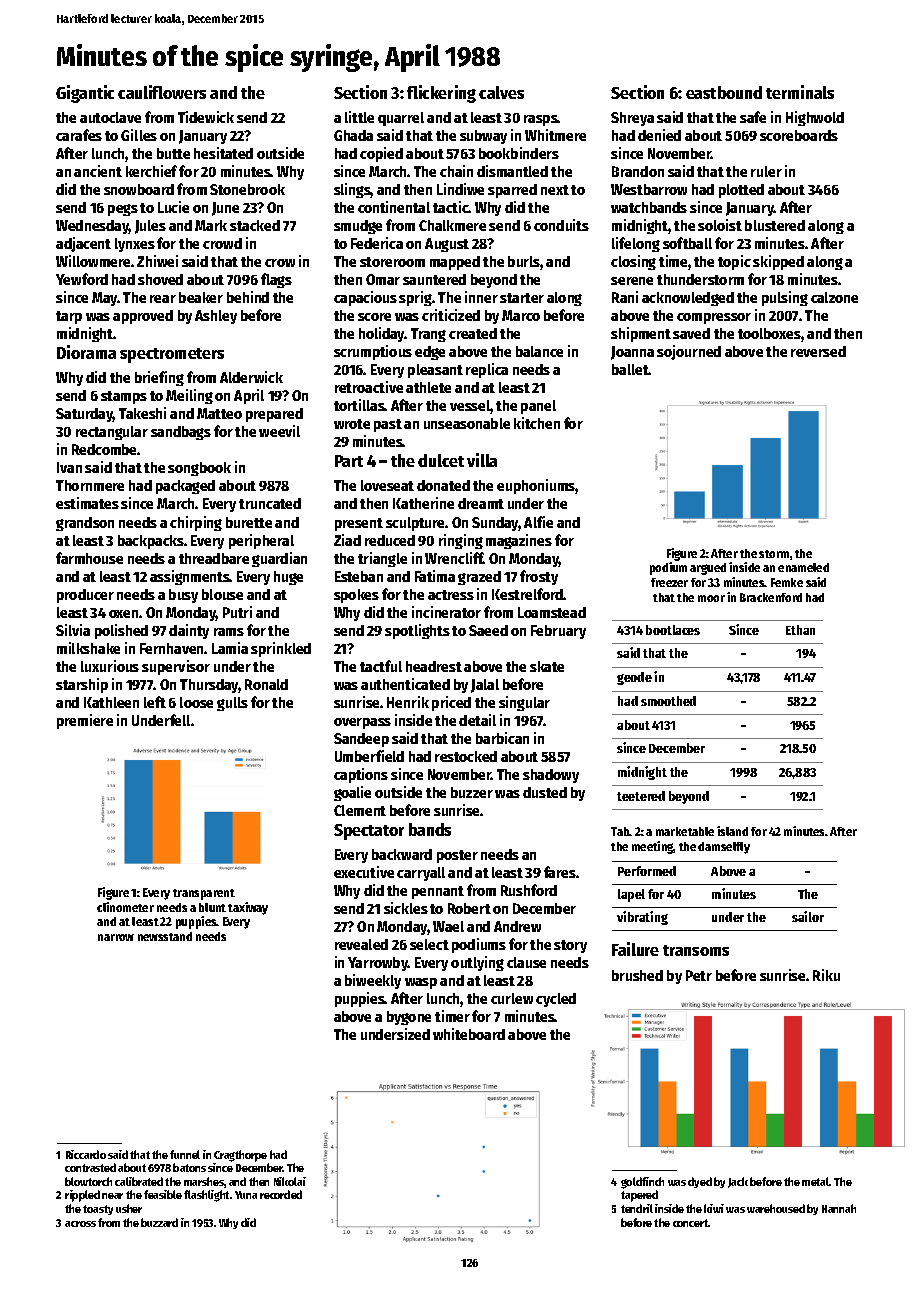 The width and height of the screenshot is (924, 1308). What do you see at coordinates (88, 1181) in the screenshot?
I see `blowtorch` at bounding box center [88, 1181].
